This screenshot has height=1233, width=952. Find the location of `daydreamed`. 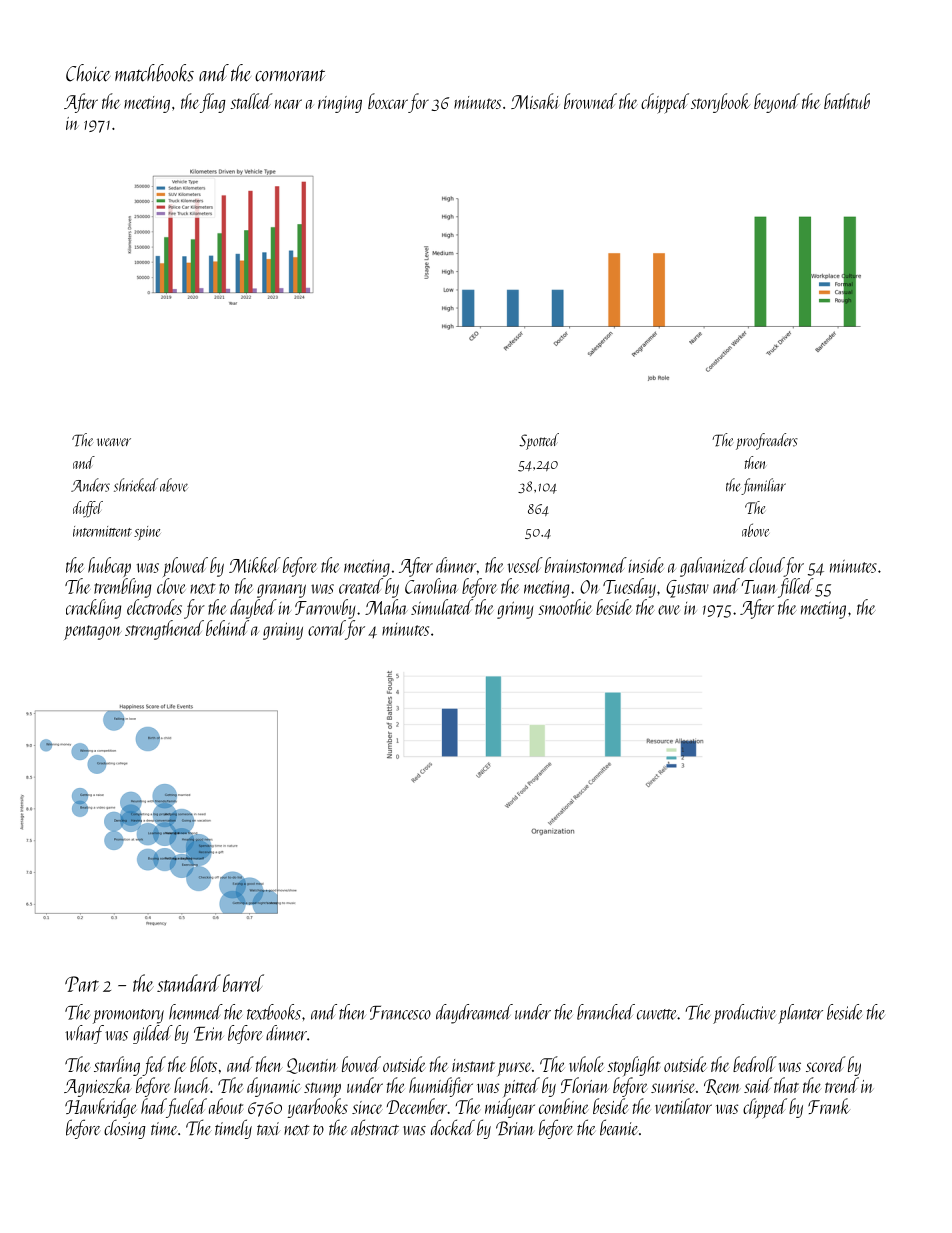

daydreamed is located at coordinates (474, 1014).
